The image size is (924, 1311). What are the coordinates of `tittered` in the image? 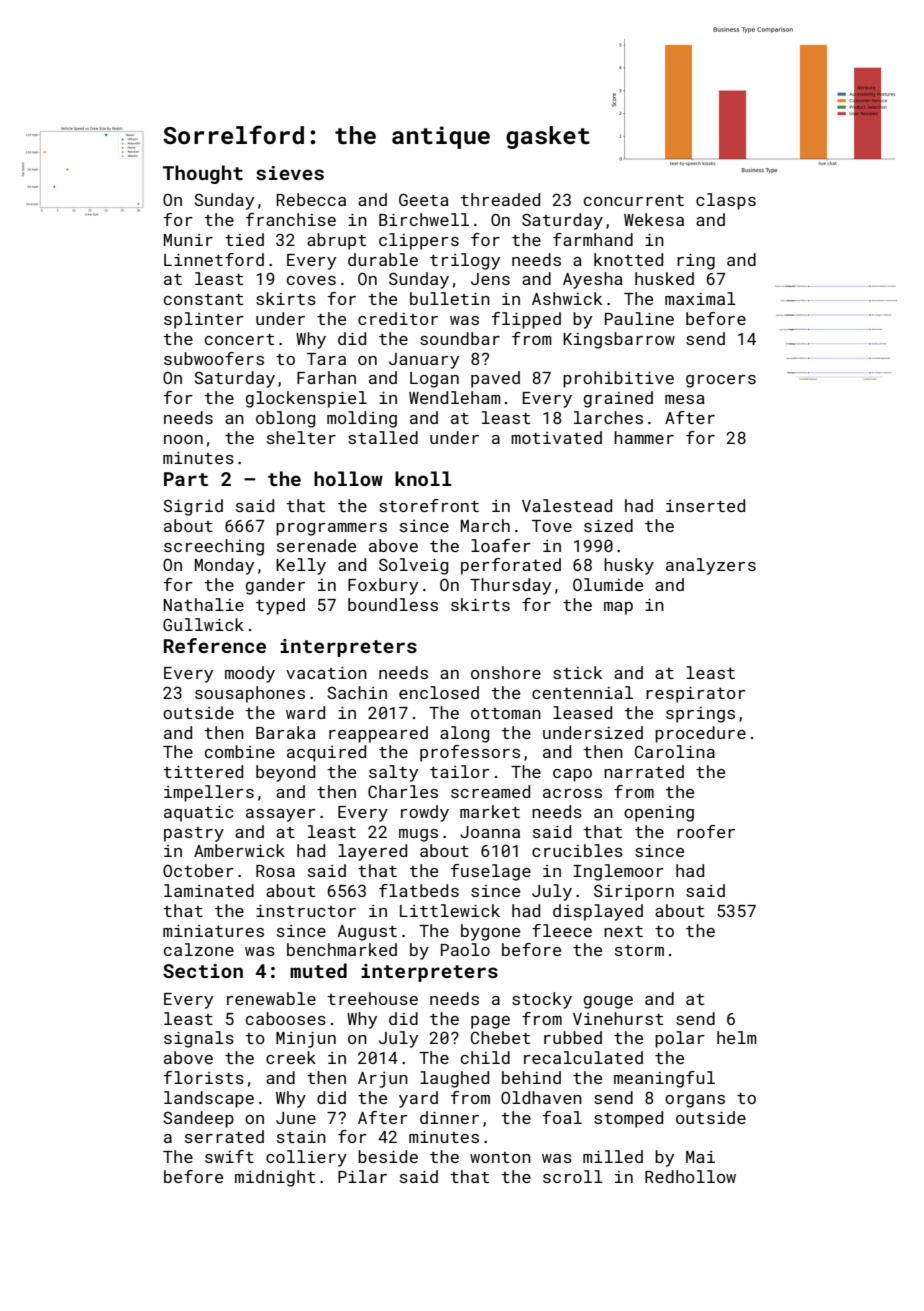 It's located at (203, 771).
